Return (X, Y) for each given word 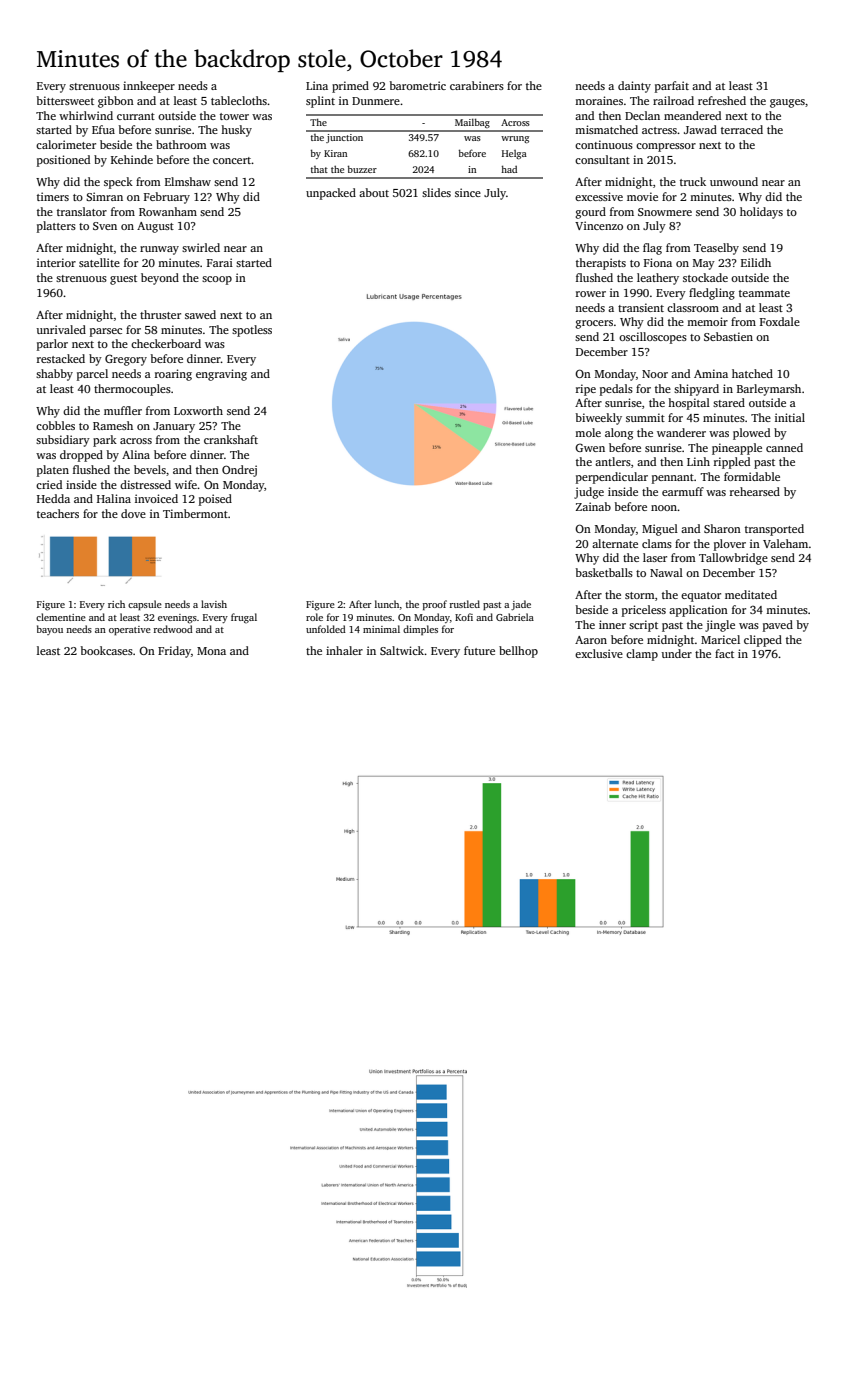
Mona (211, 651)
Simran (104, 196)
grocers (594, 324)
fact (724, 653)
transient (641, 307)
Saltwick (402, 650)
